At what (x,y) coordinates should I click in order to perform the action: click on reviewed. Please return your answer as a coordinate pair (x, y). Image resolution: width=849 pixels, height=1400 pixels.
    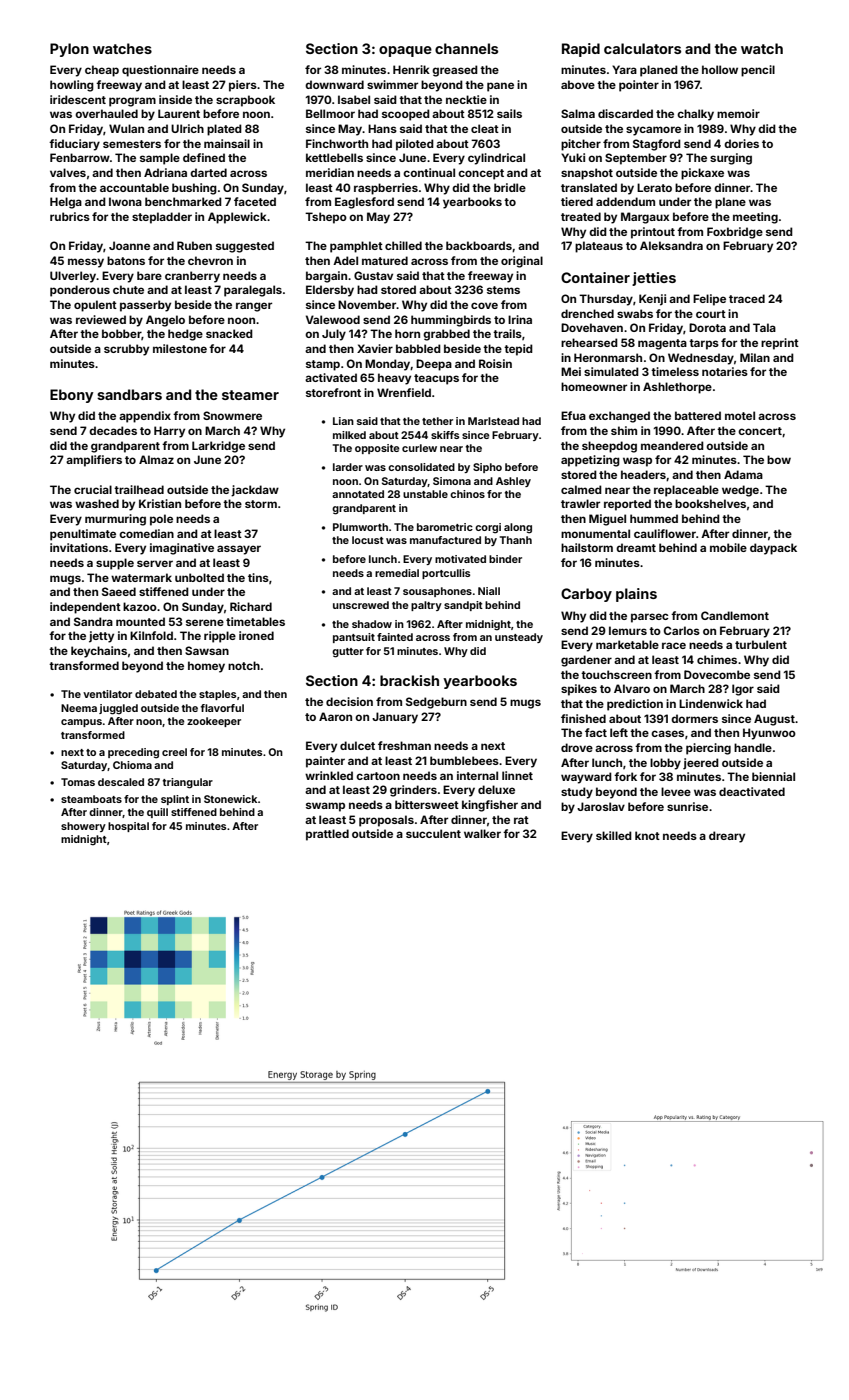
    Looking at the image, I should click on (101, 319).
